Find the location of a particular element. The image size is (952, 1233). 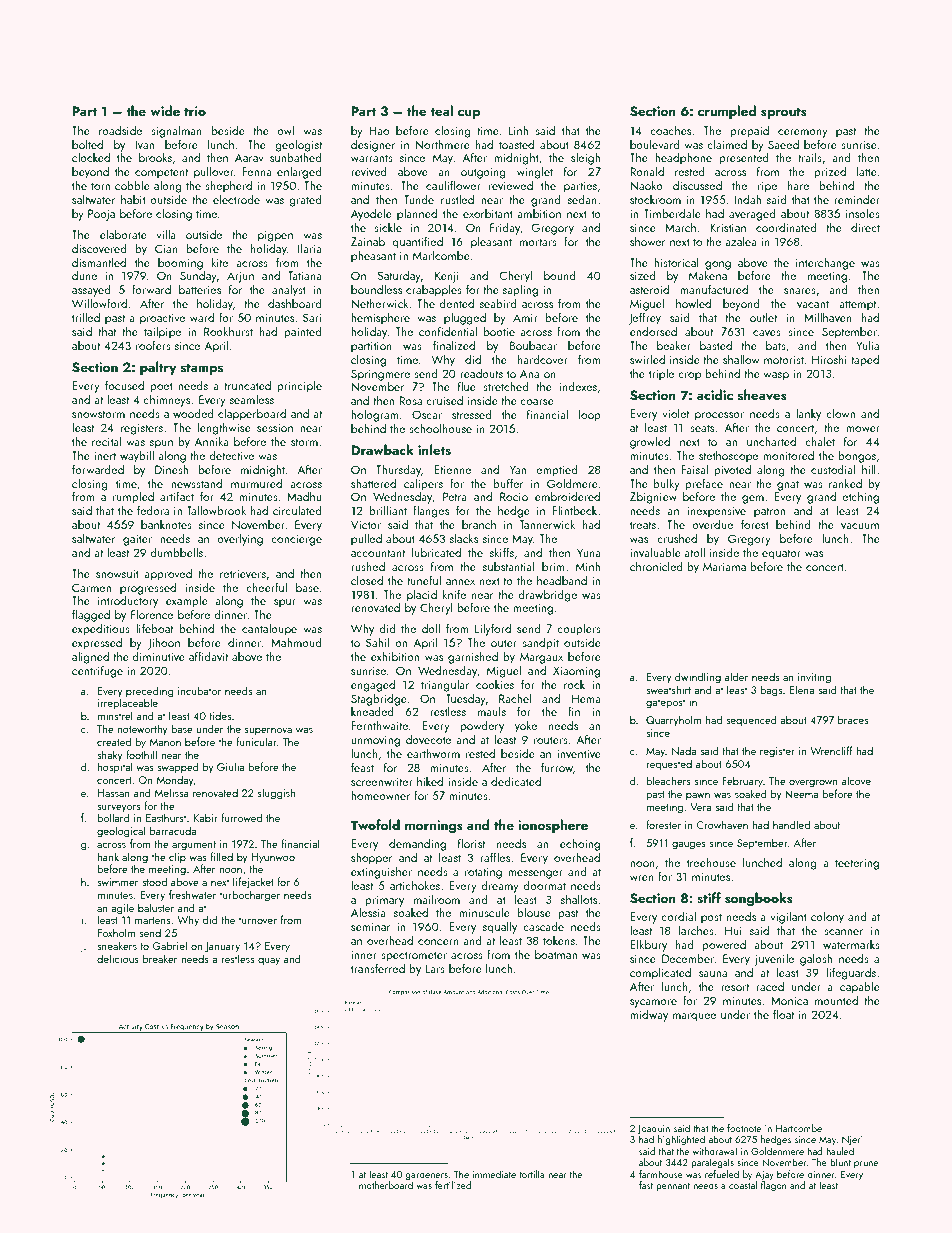

etching is located at coordinates (860, 497).
